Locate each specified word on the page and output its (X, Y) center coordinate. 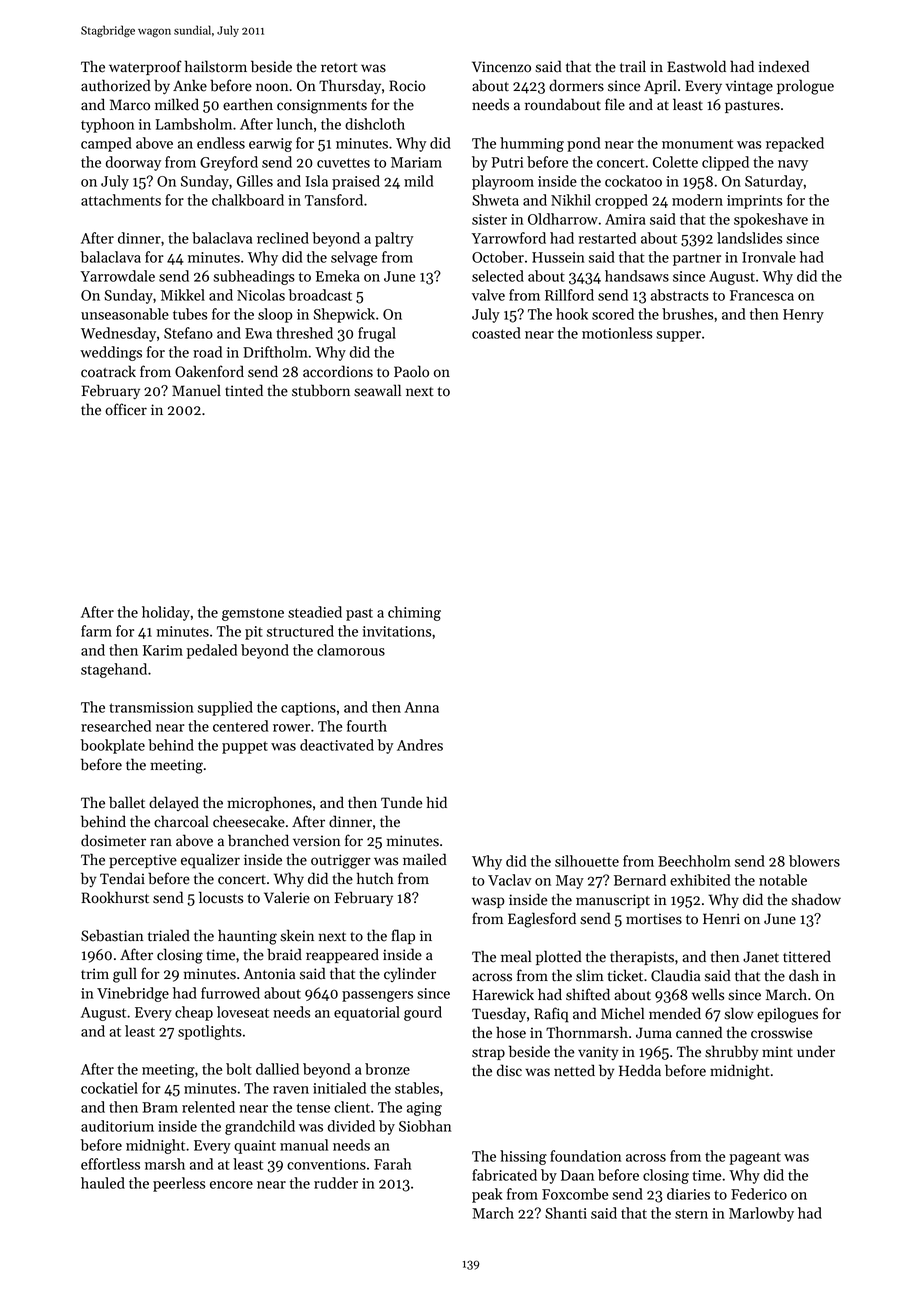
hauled (103, 1183)
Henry (803, 316)
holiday (166, 613)
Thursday (350, 86)
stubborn (321, 390)
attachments (121, 200)
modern (697, 200)
